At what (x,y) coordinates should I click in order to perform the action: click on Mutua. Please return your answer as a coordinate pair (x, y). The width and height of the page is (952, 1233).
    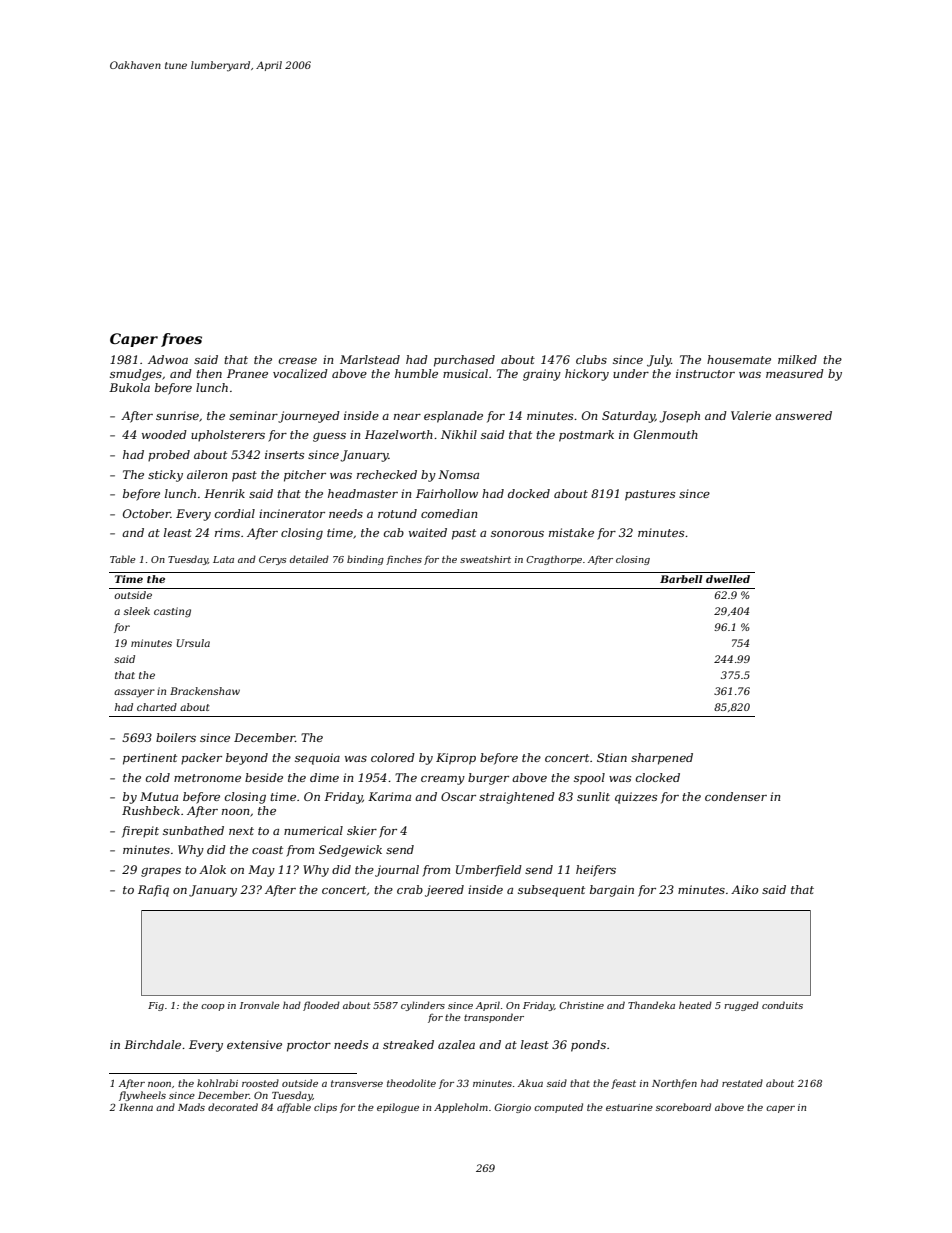
    Looking at the image, I should click on (159, 796).
